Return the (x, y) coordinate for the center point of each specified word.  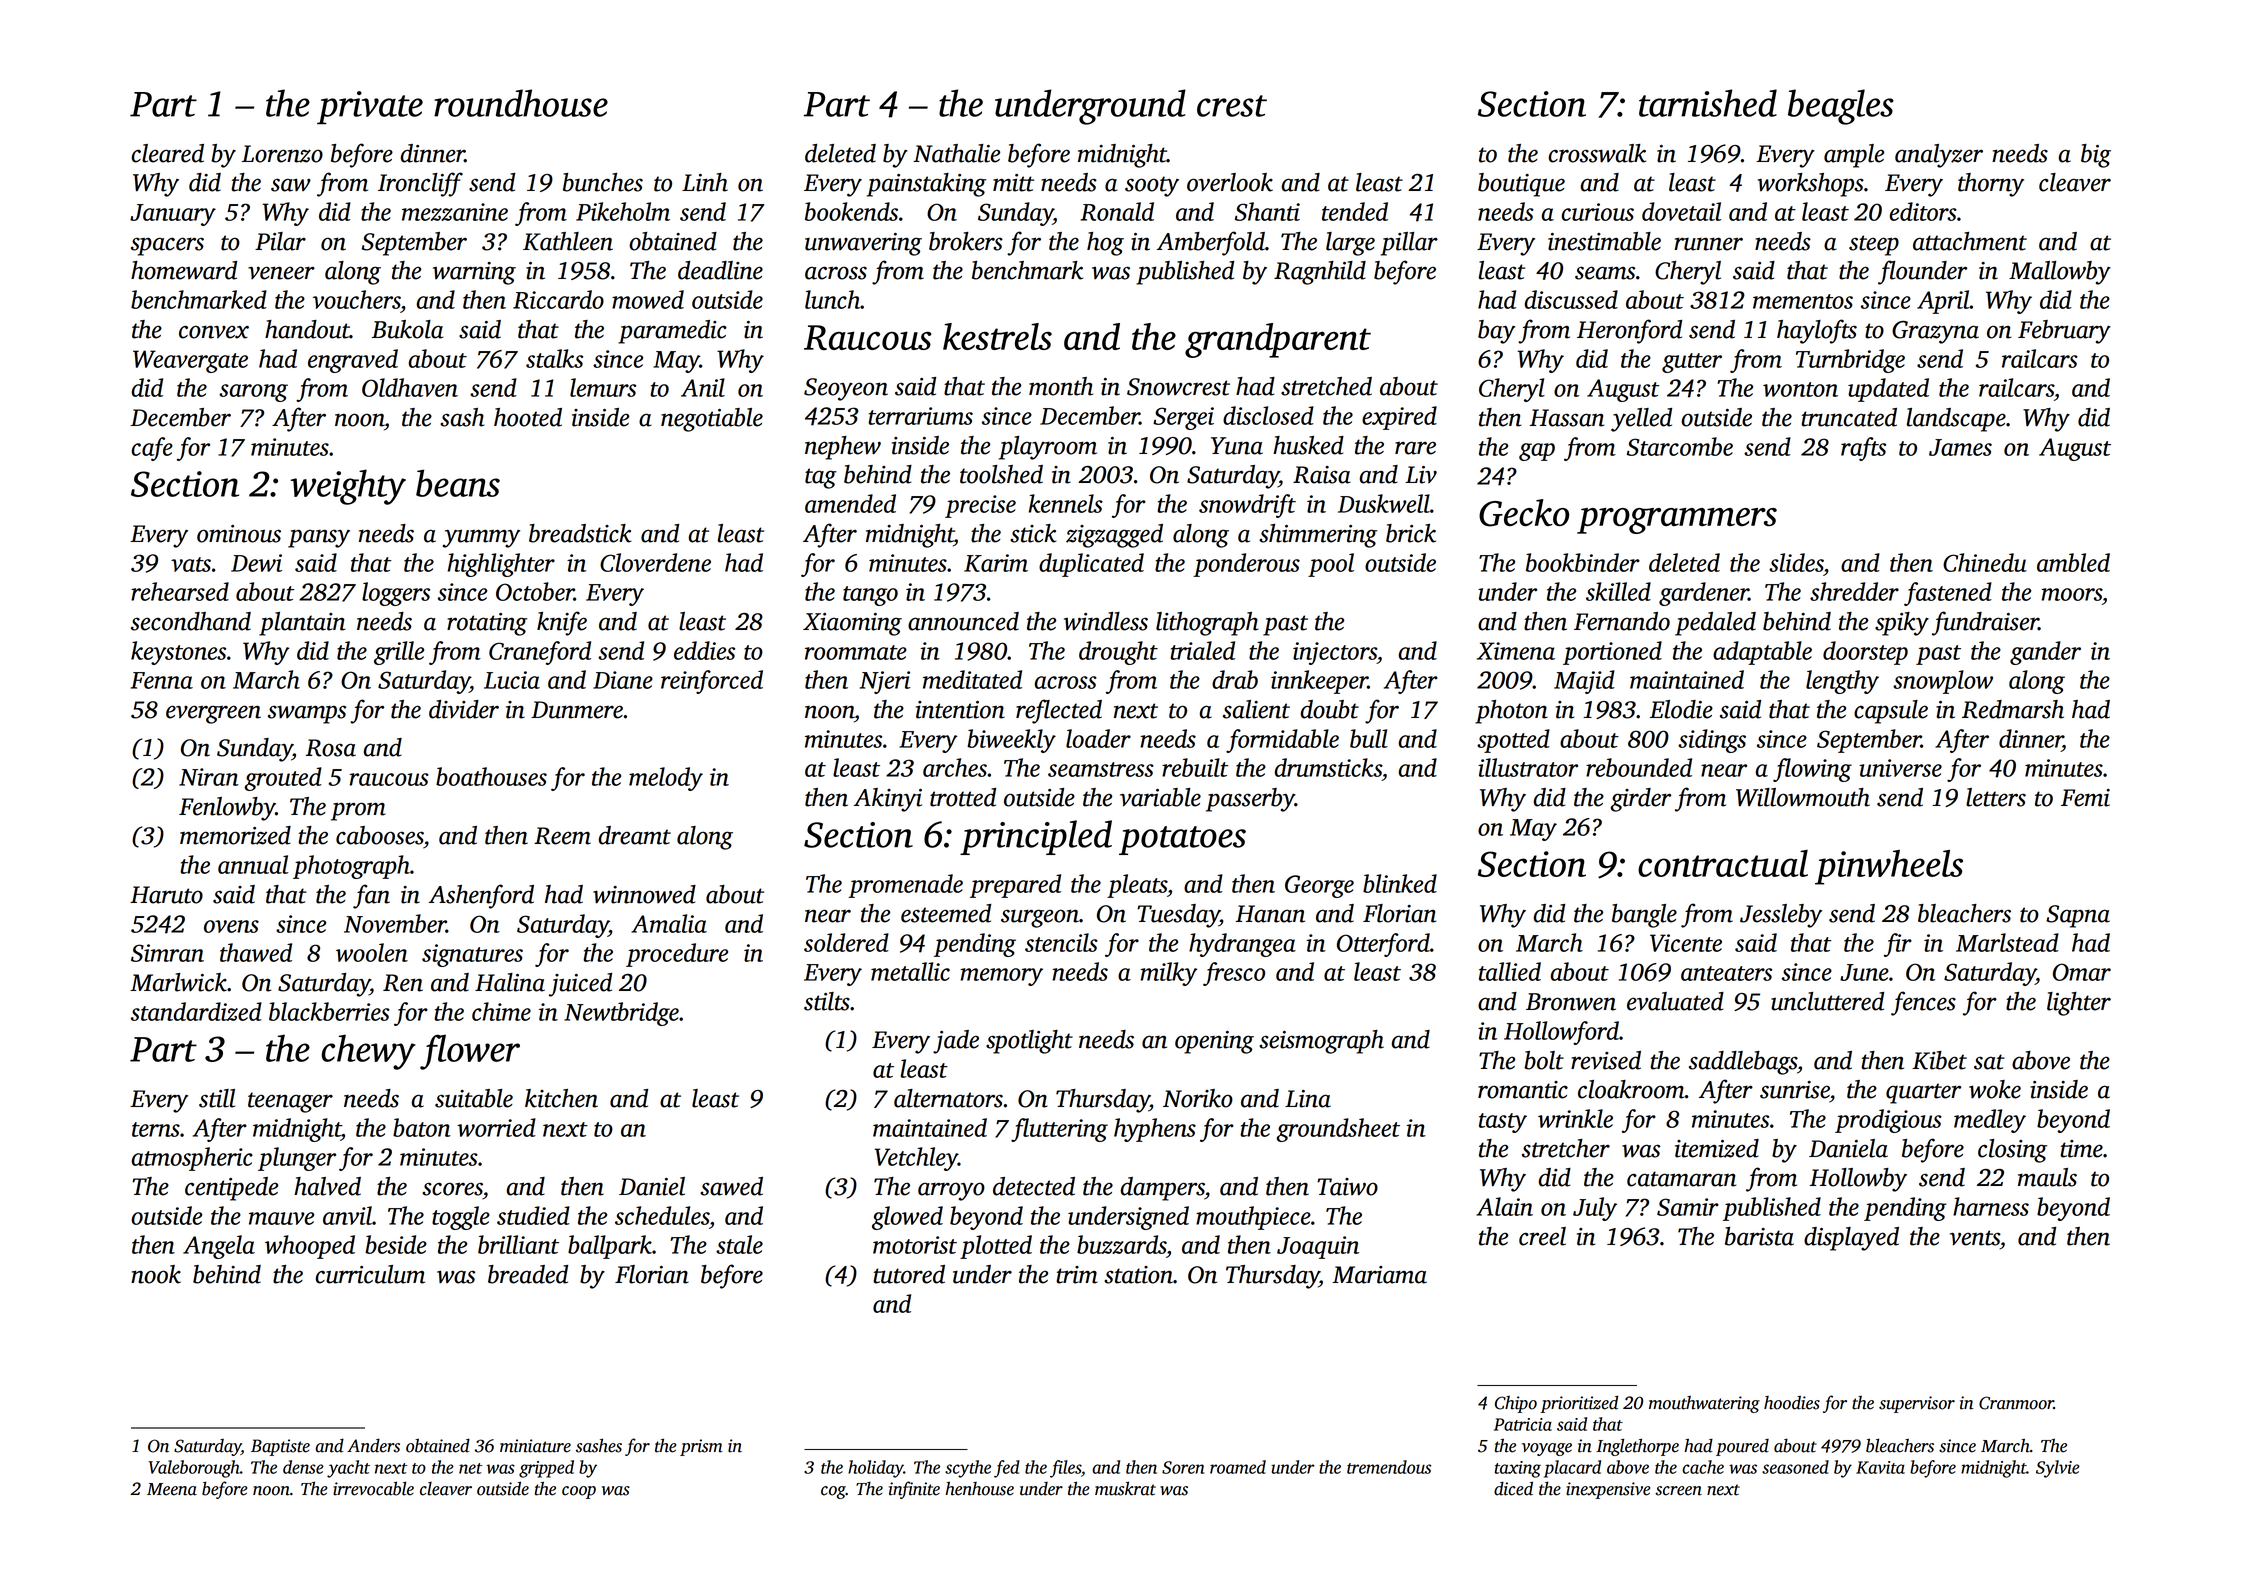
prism (701, 1447)
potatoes (1182, 840)
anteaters (1726, 973)
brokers (966, 241)
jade (956, 1042)
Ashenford (481, 896)
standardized (196, 1011)
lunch (832, 299)
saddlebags (1743, 1063)
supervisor (1917, 1404)
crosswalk (1597, 153)
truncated (1849, 417)
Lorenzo (282, 154)
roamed (1238, 1467)
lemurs (603, 387)
